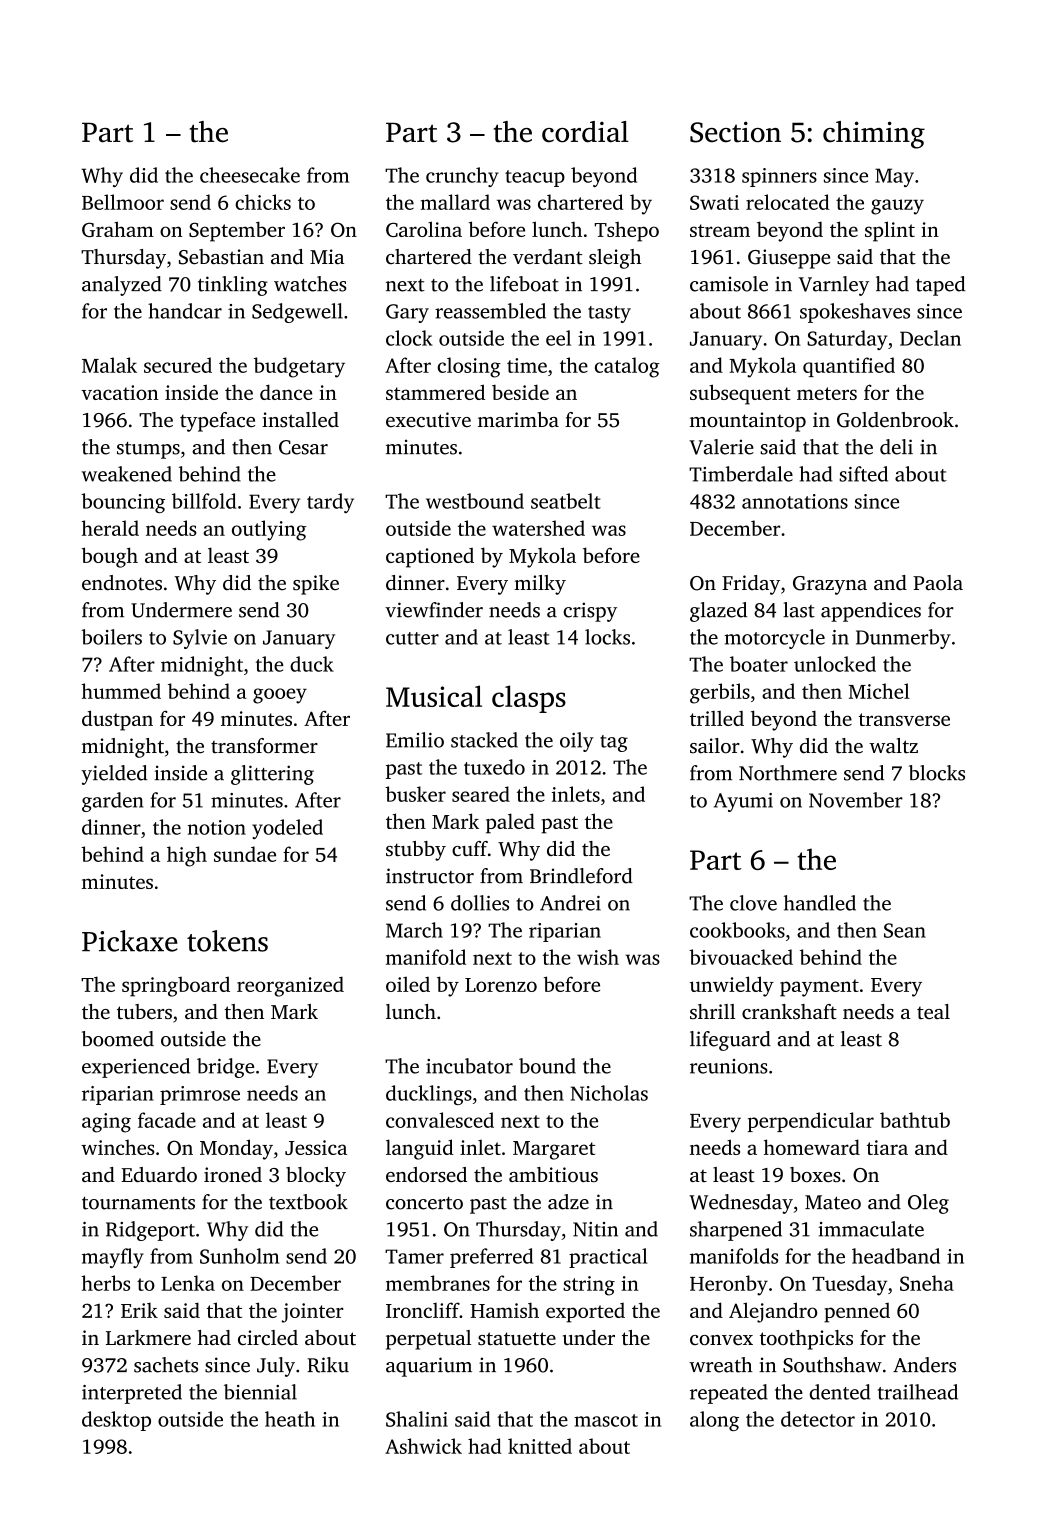  Describe the element at coordinates (933, 1011) in the screenshot. I see `teal` at that location.
